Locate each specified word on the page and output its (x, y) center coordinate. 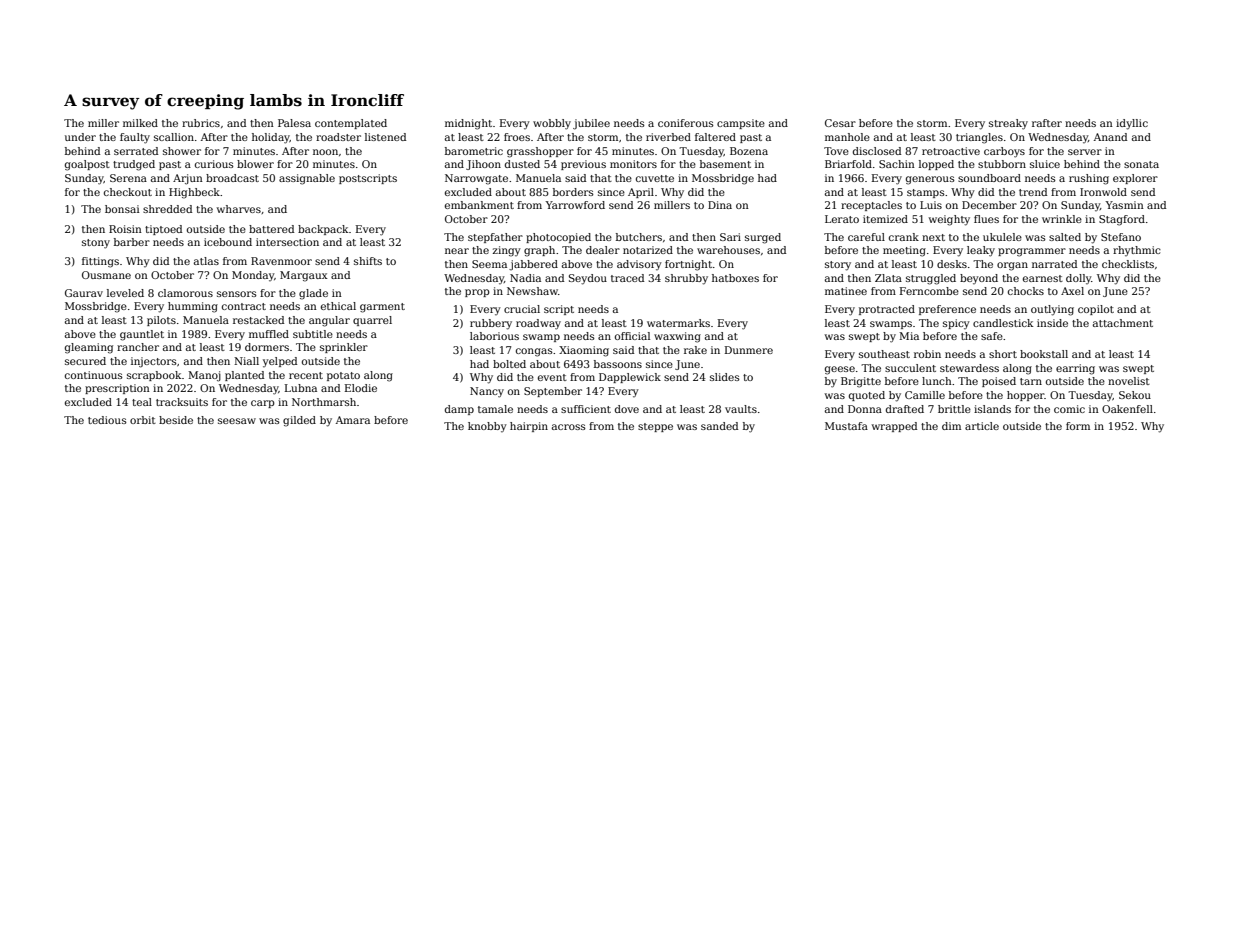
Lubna (301, 388)
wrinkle (1062, 219)
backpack (323, 230)
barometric (474, 151)
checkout (128, 192)
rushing (1089, 179)
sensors (237, 294)
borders (573, 192)
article (982, 426)
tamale (495, 409)
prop (477, 293)
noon (325, 152)
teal (142, 402)
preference (947, 310)
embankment (479, 205)
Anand (1110, 137)
